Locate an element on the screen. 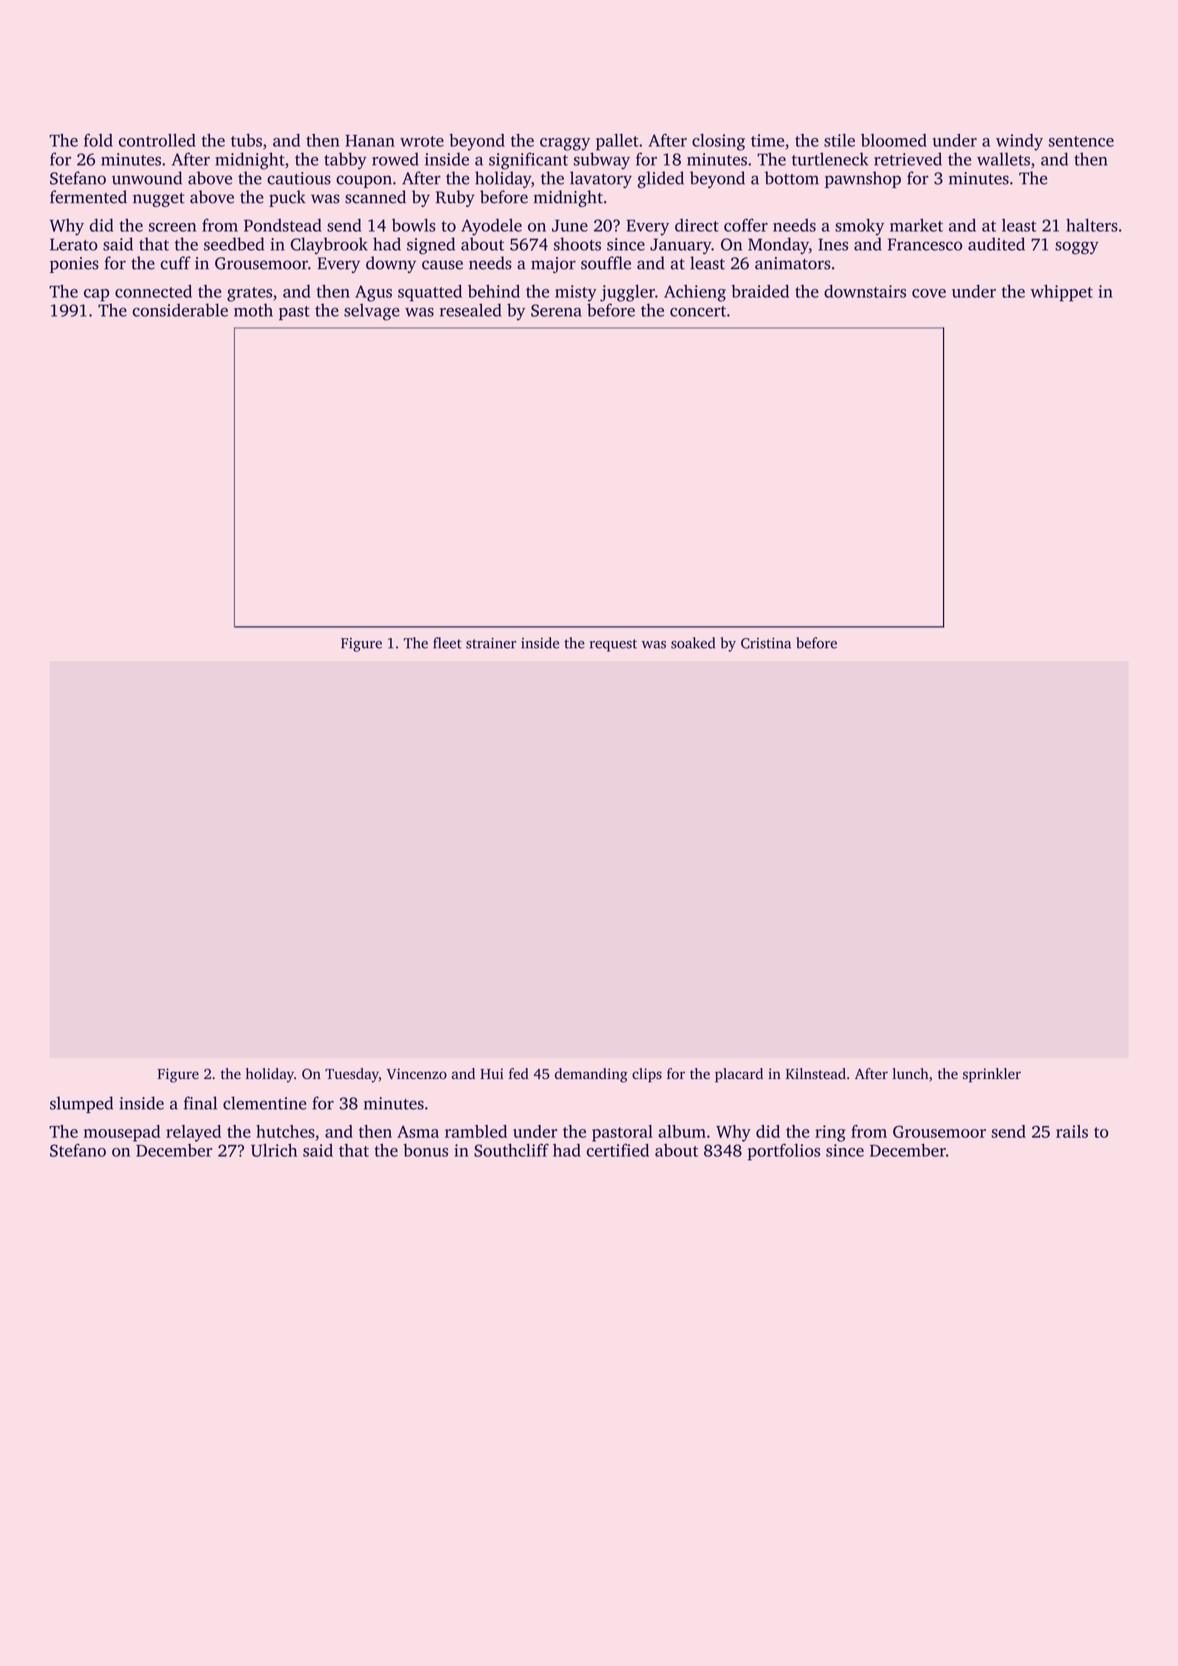  Cristina is located at coordinates (766, 643).
